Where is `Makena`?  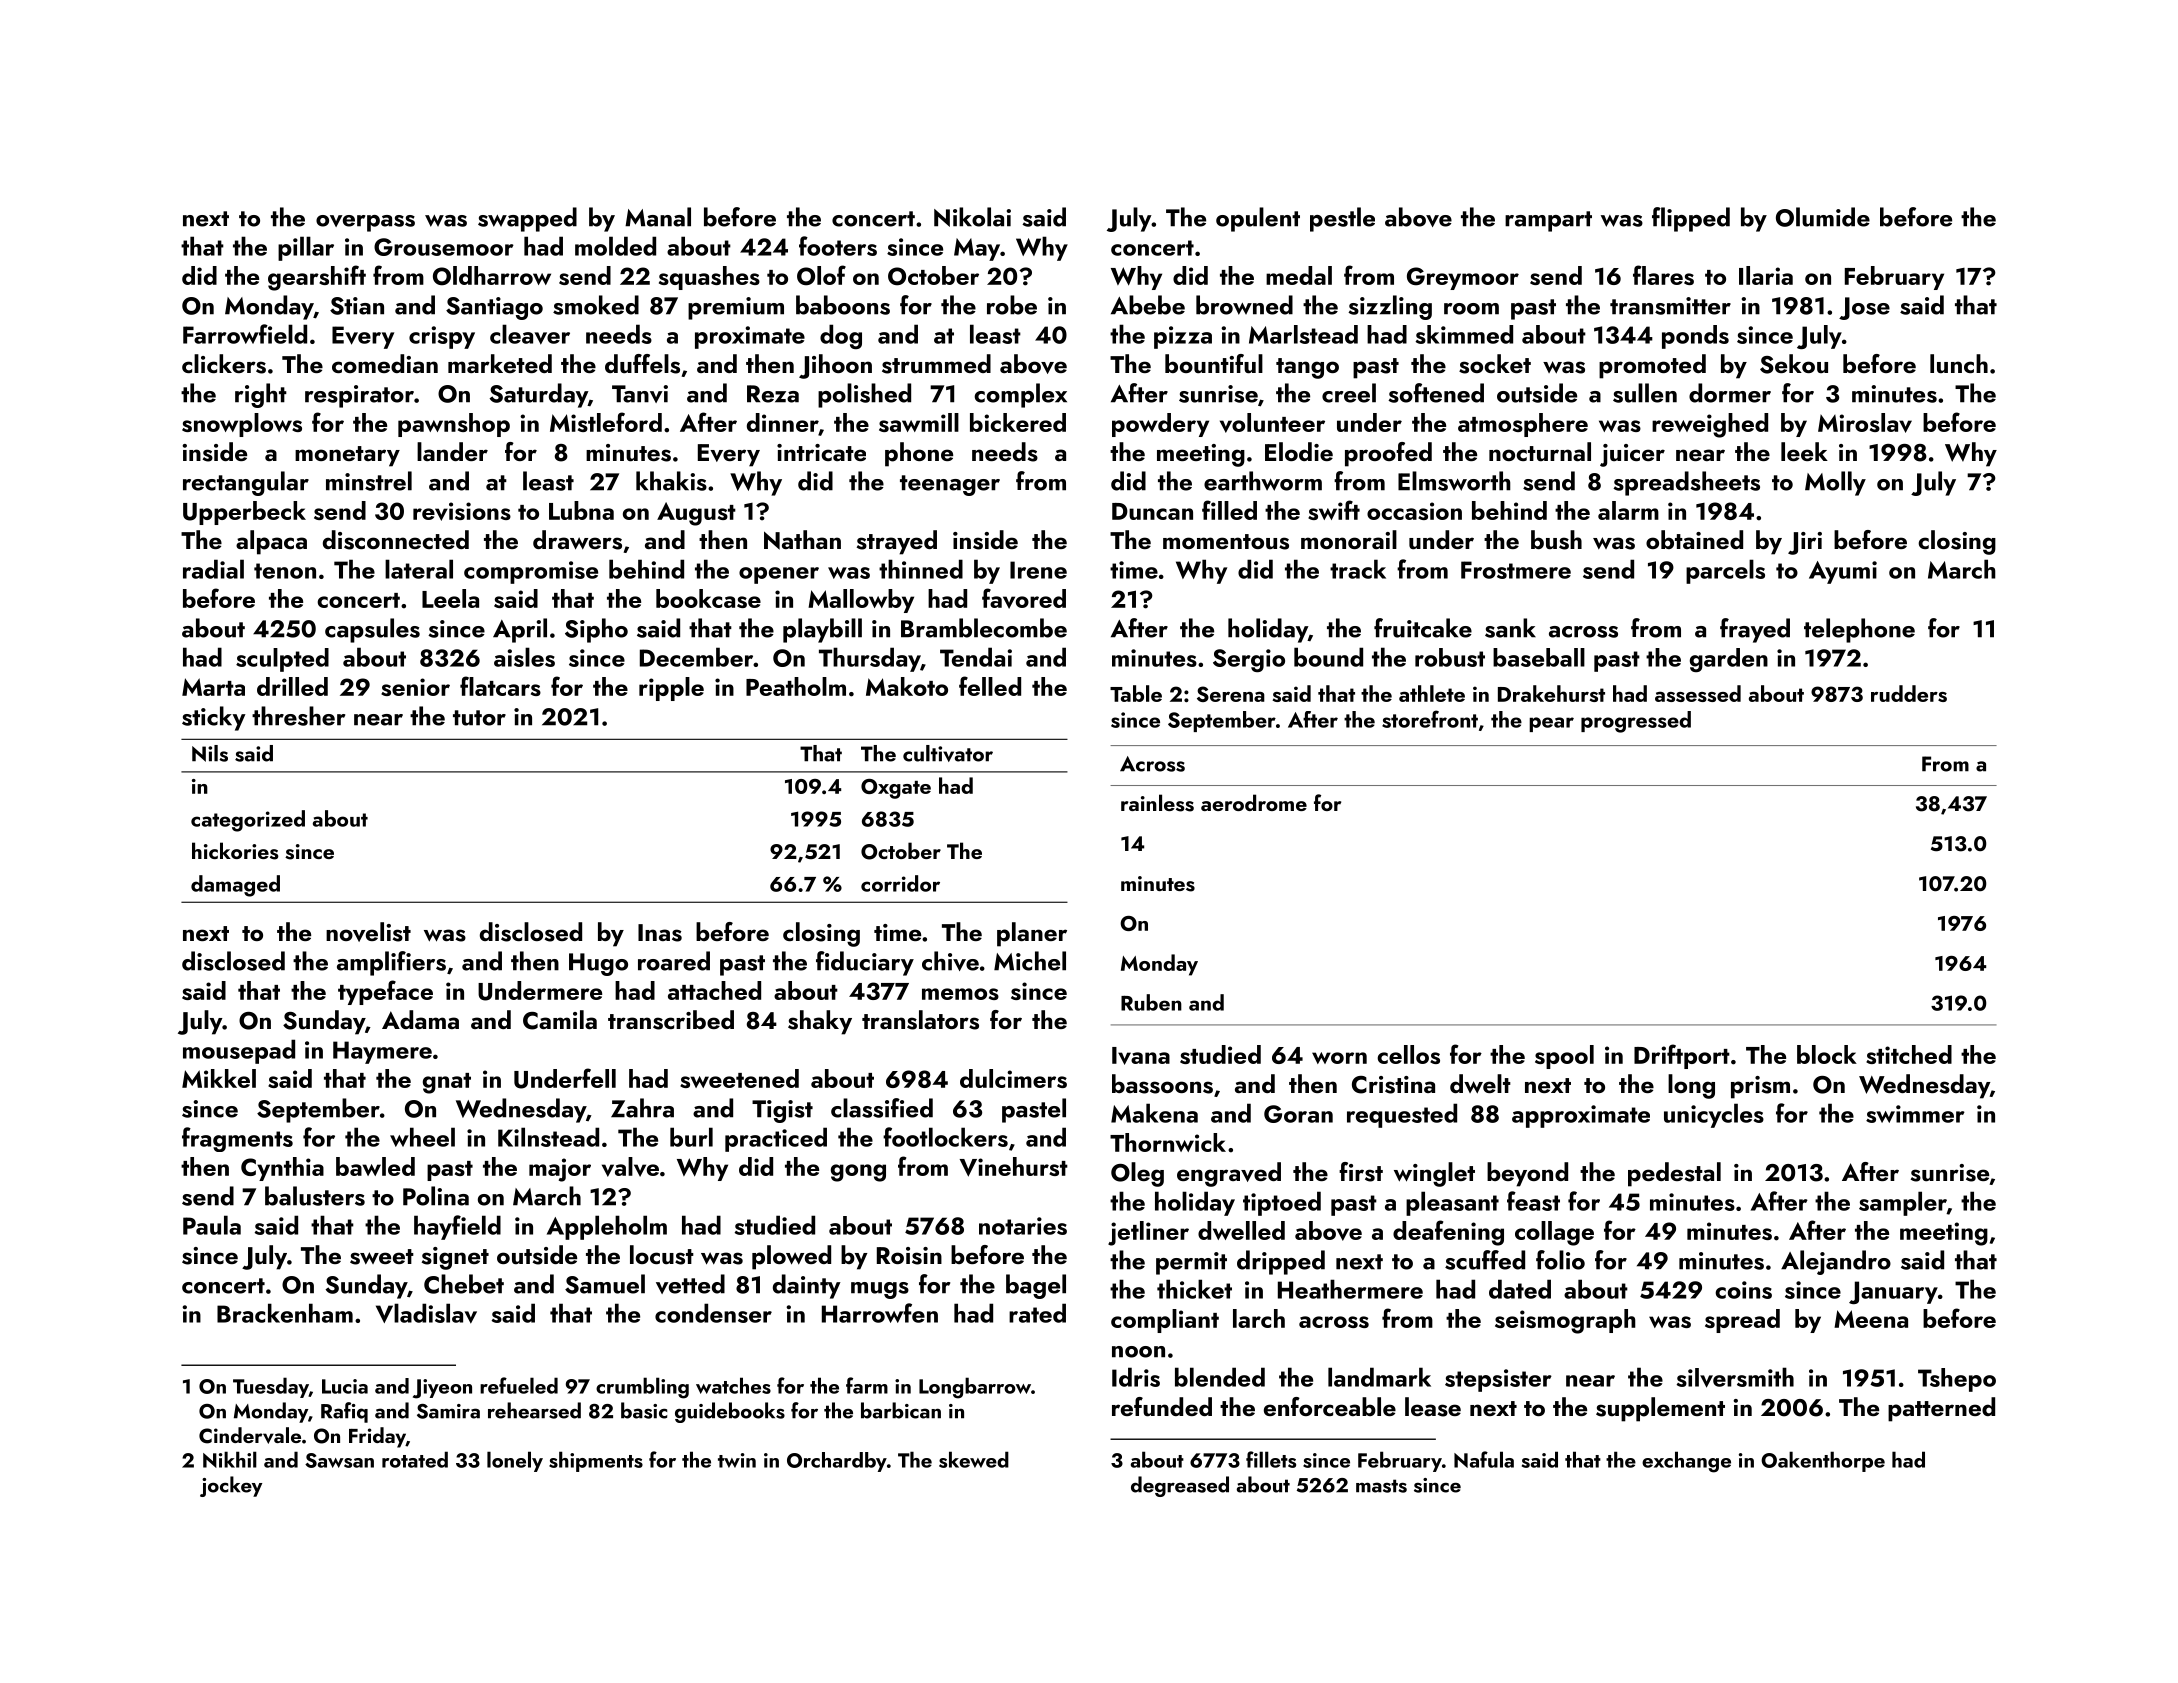 Makena is located at coordinates (1154, 1113).
